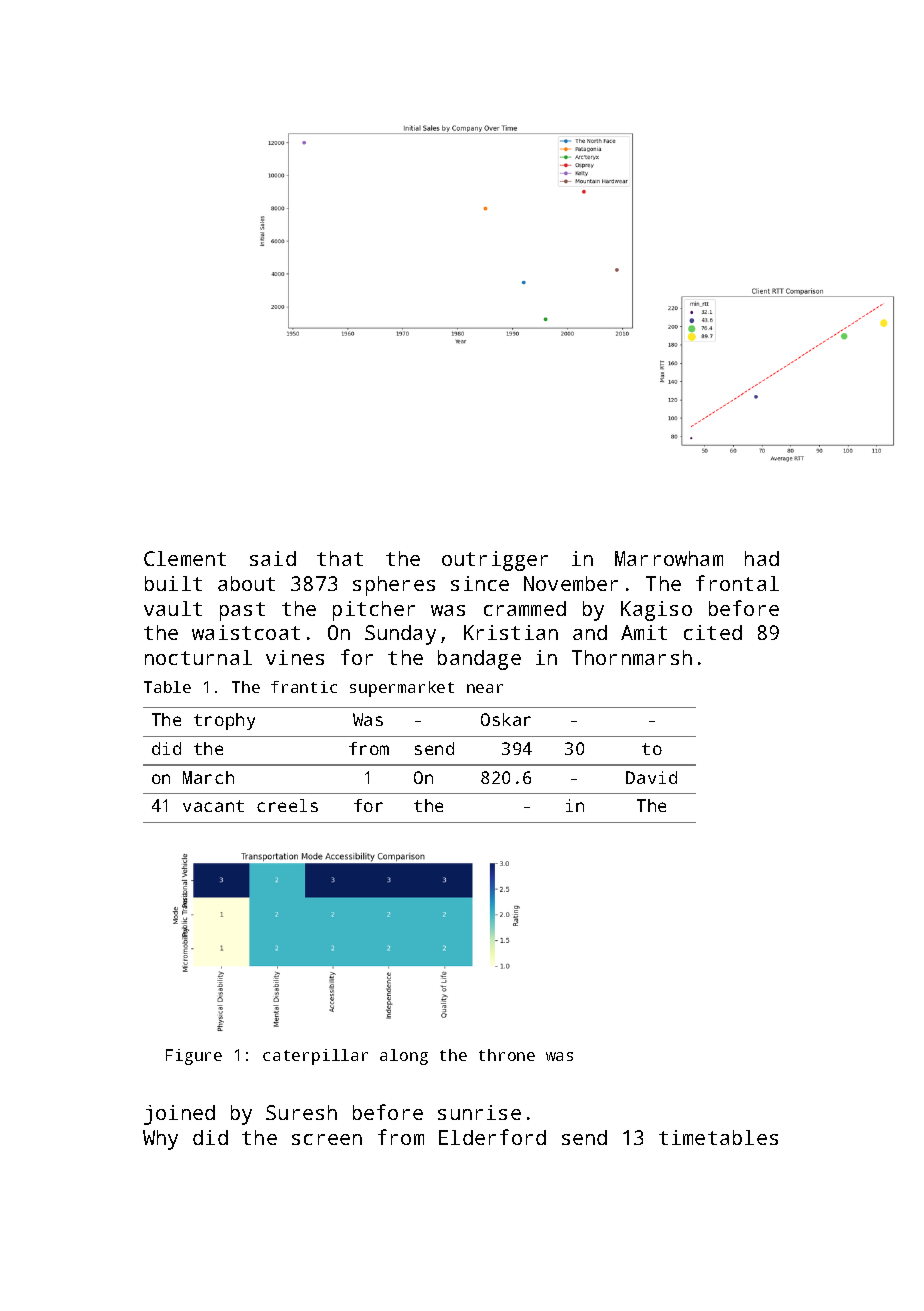 This screenshot has height=1311, width=924. What do you see at coordinates (762, 558) in the screenshot?
I see `had` at bounding box center [762, 558].
